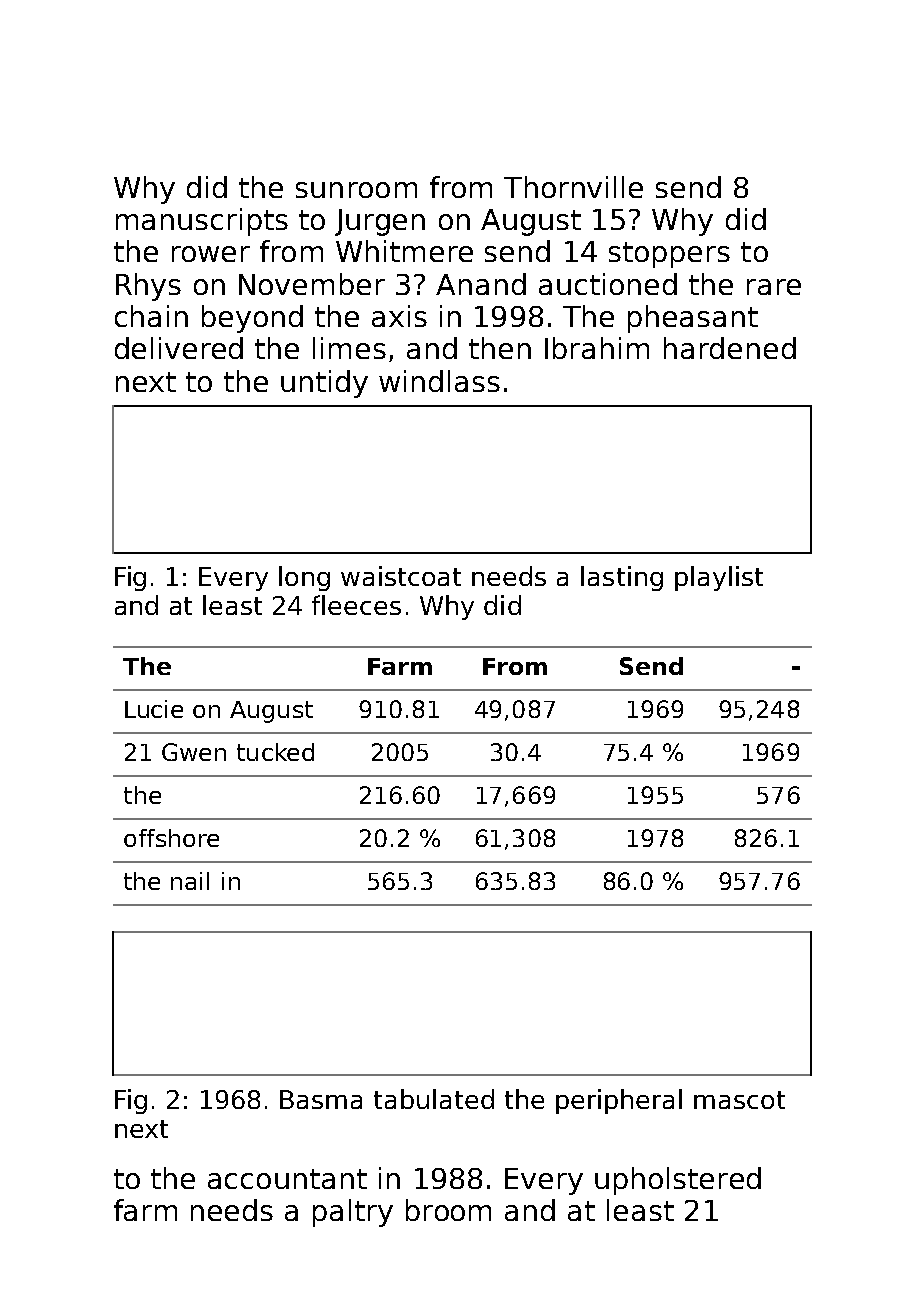 This document has width=924, height=1311. Describe the element at coordinates (622, 578) in the document. I see `lasting` at that location.
